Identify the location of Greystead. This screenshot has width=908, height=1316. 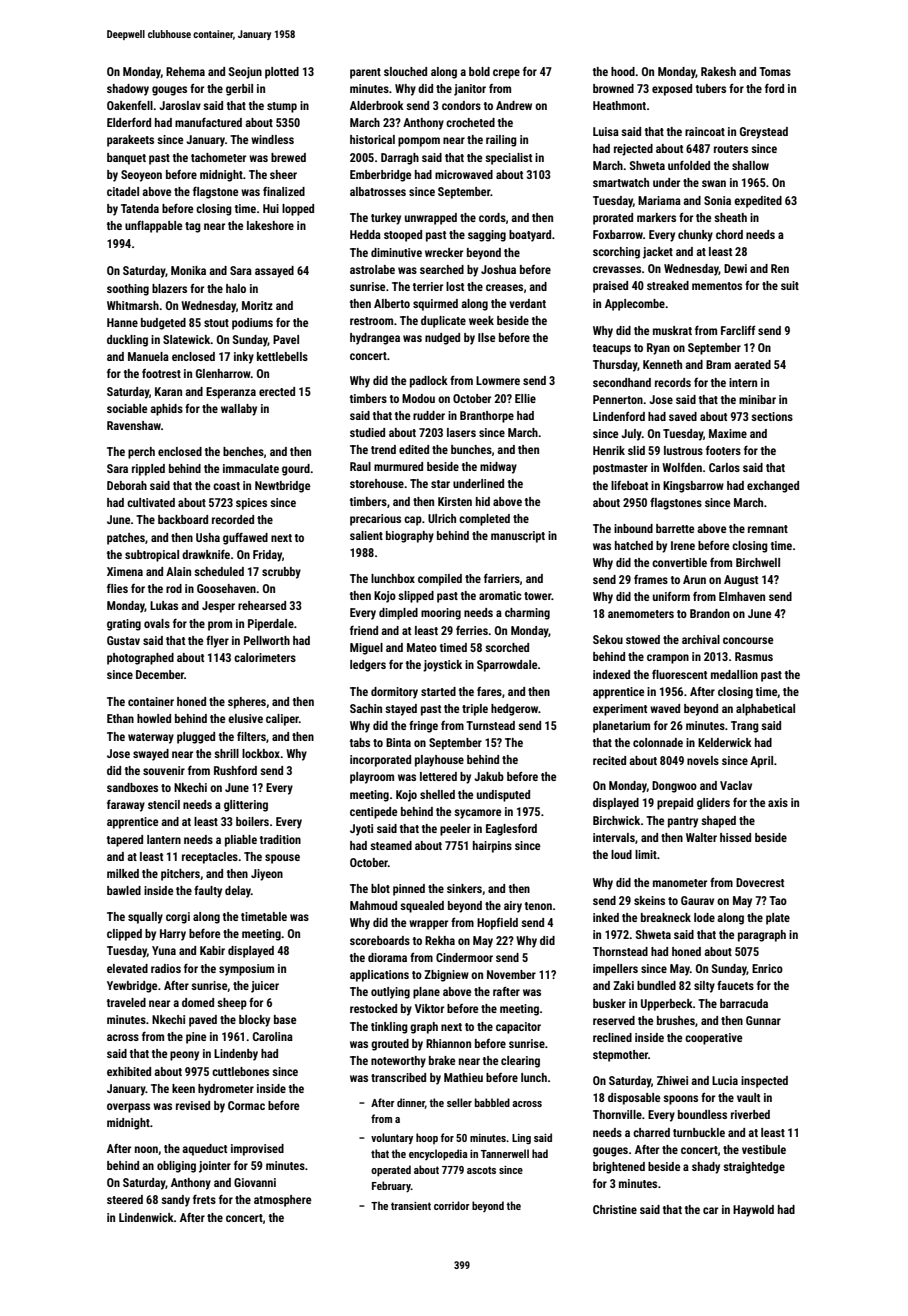
(764, 133).
